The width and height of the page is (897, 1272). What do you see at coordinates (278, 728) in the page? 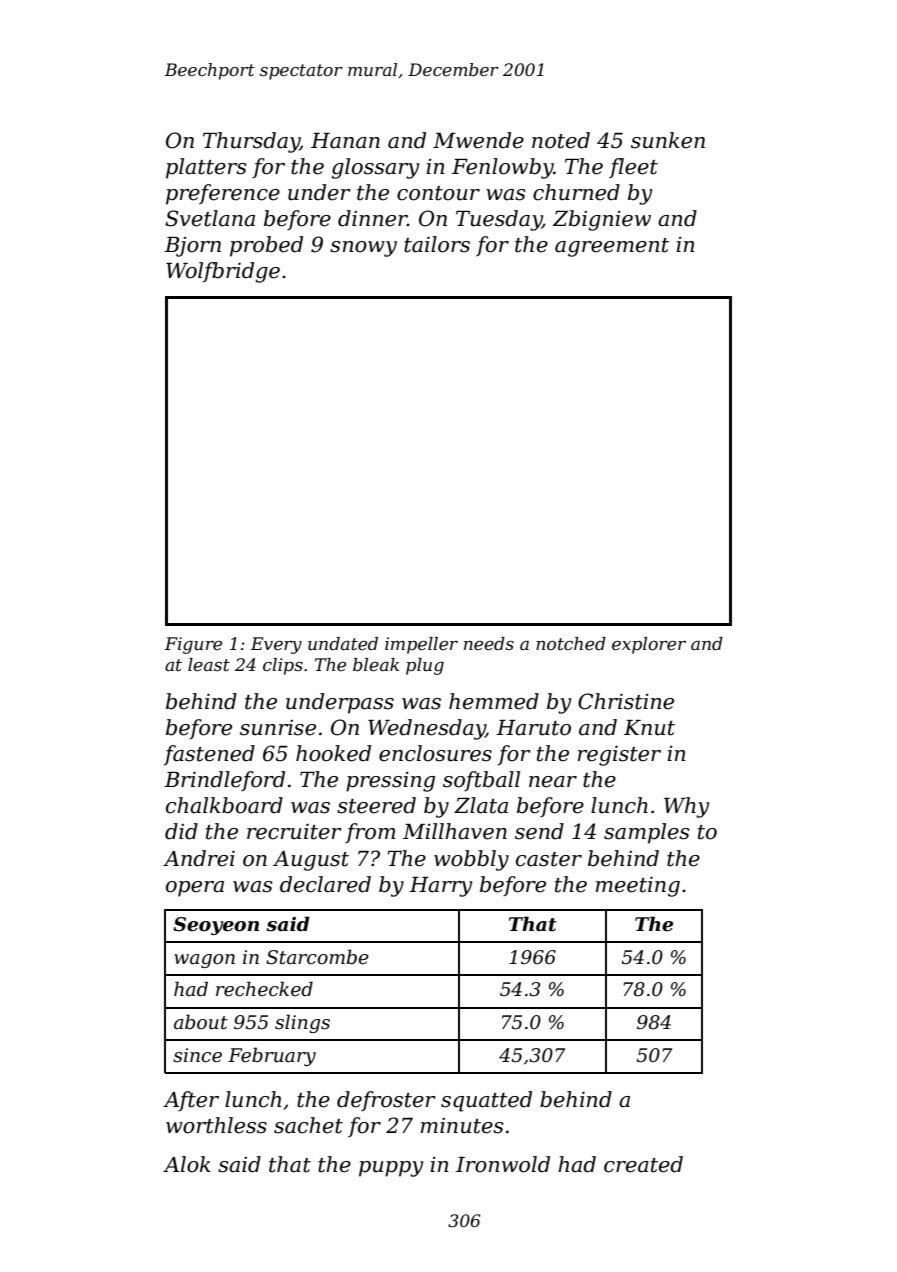
I see `sunrise` at bounding box center [278, 728].
